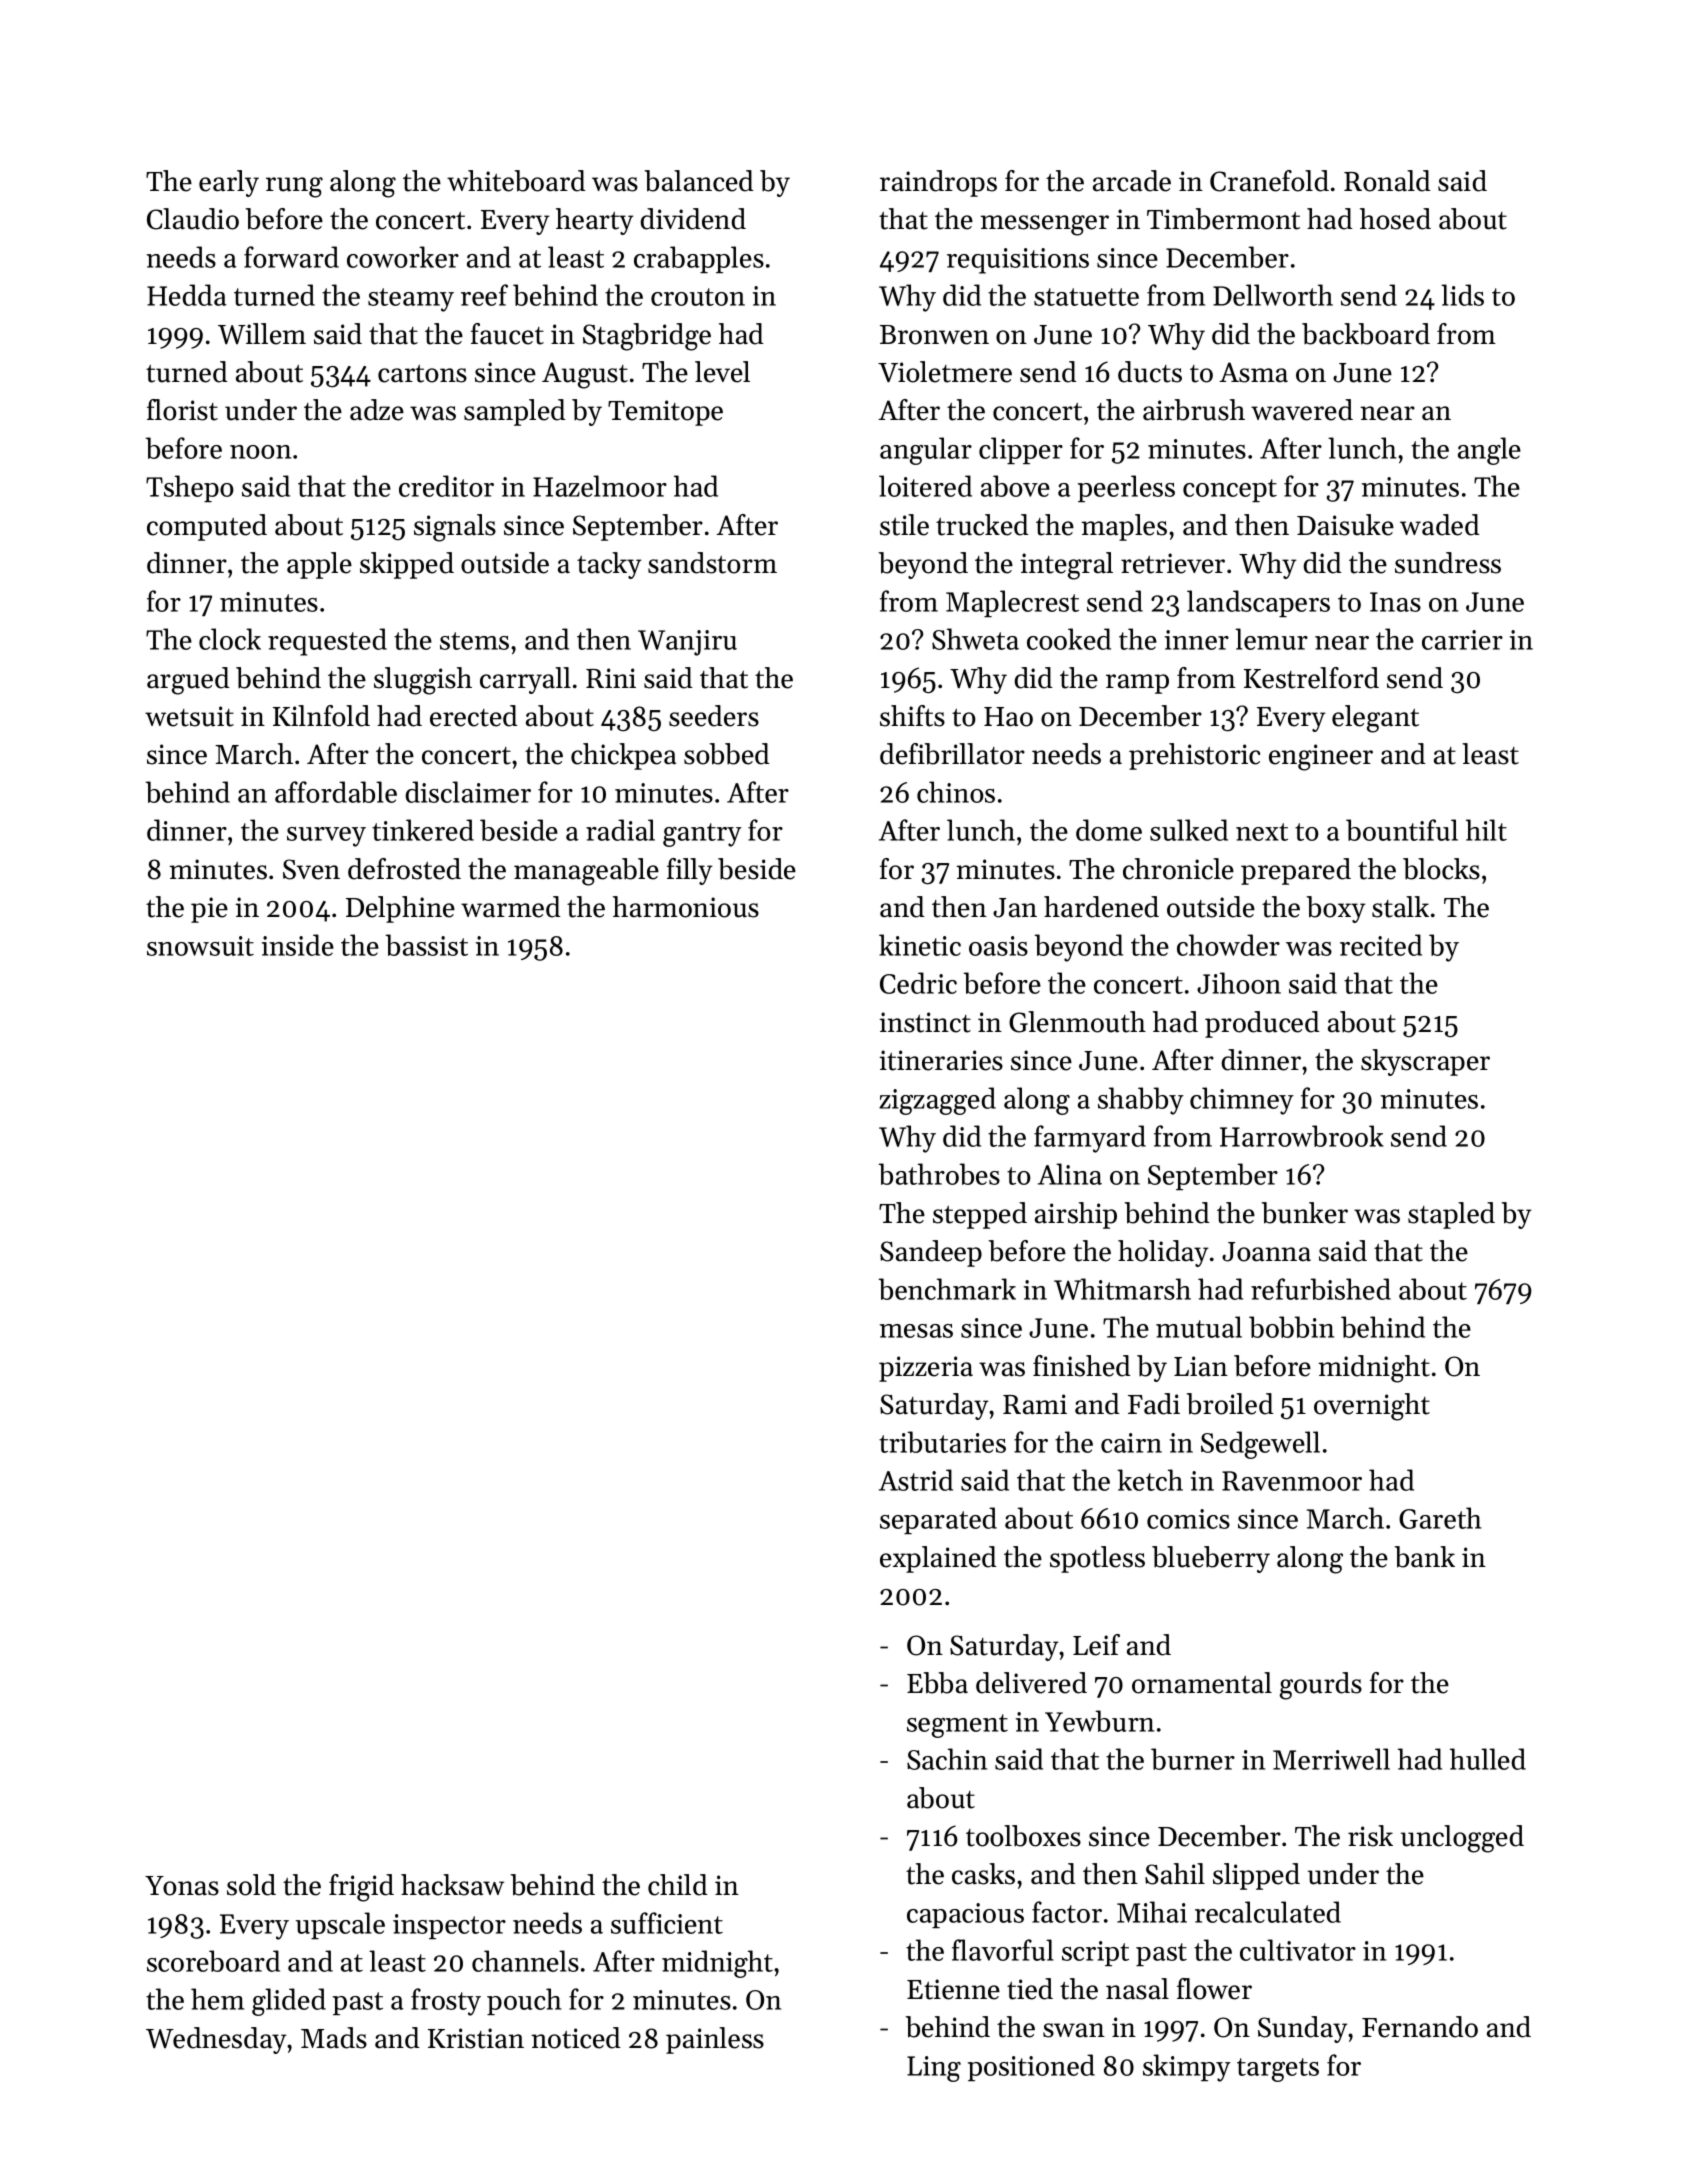 This screenshot has width=1683, height=2178. Describe the element at coordinates (511, 907) in the screenshot. I see `warmed` at that location.
